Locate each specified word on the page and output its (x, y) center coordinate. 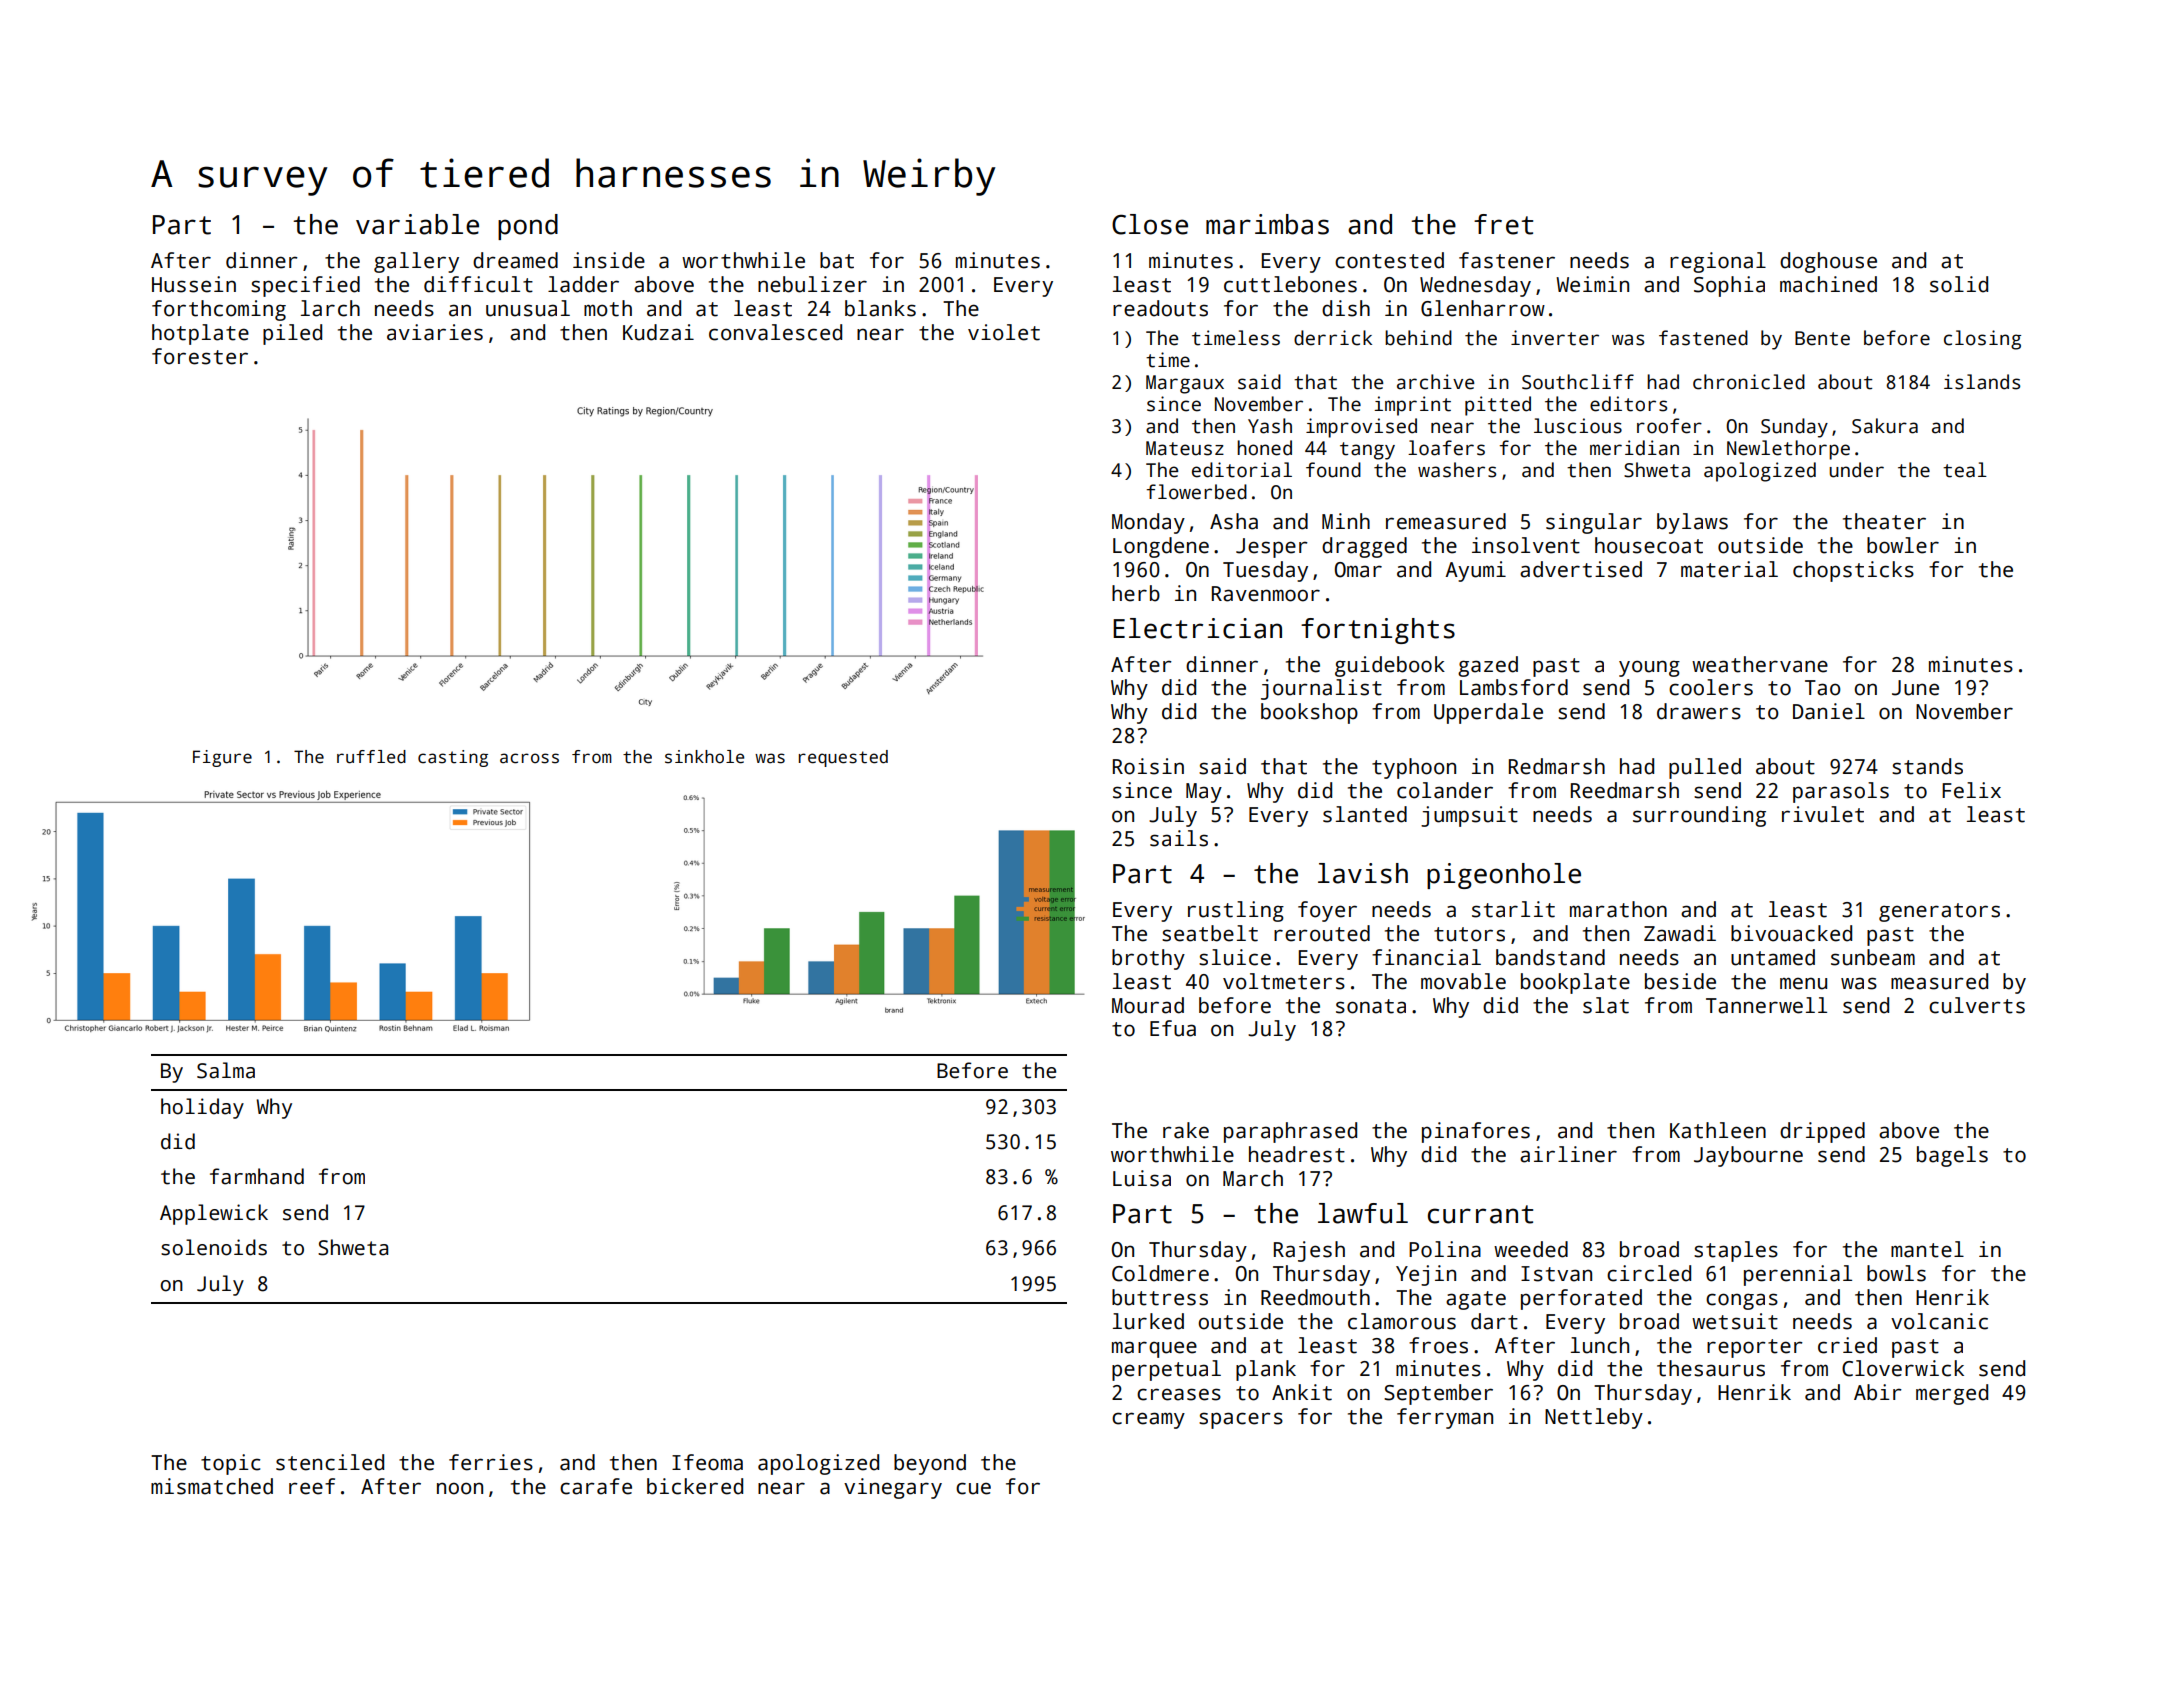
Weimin (1592, 284)
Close (1150, 224)
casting (453, 758)
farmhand (257, 1176)
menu (1803, 983)
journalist (1321, 689)
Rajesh (1309, 1251)
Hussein (194, 284)
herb (1136, 593)
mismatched (212, 1486)
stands (1927, 766)
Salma (226, 1070)
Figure (222, 758)
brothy (1148, 959)
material (1729, 569)
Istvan (1556, 1274)
